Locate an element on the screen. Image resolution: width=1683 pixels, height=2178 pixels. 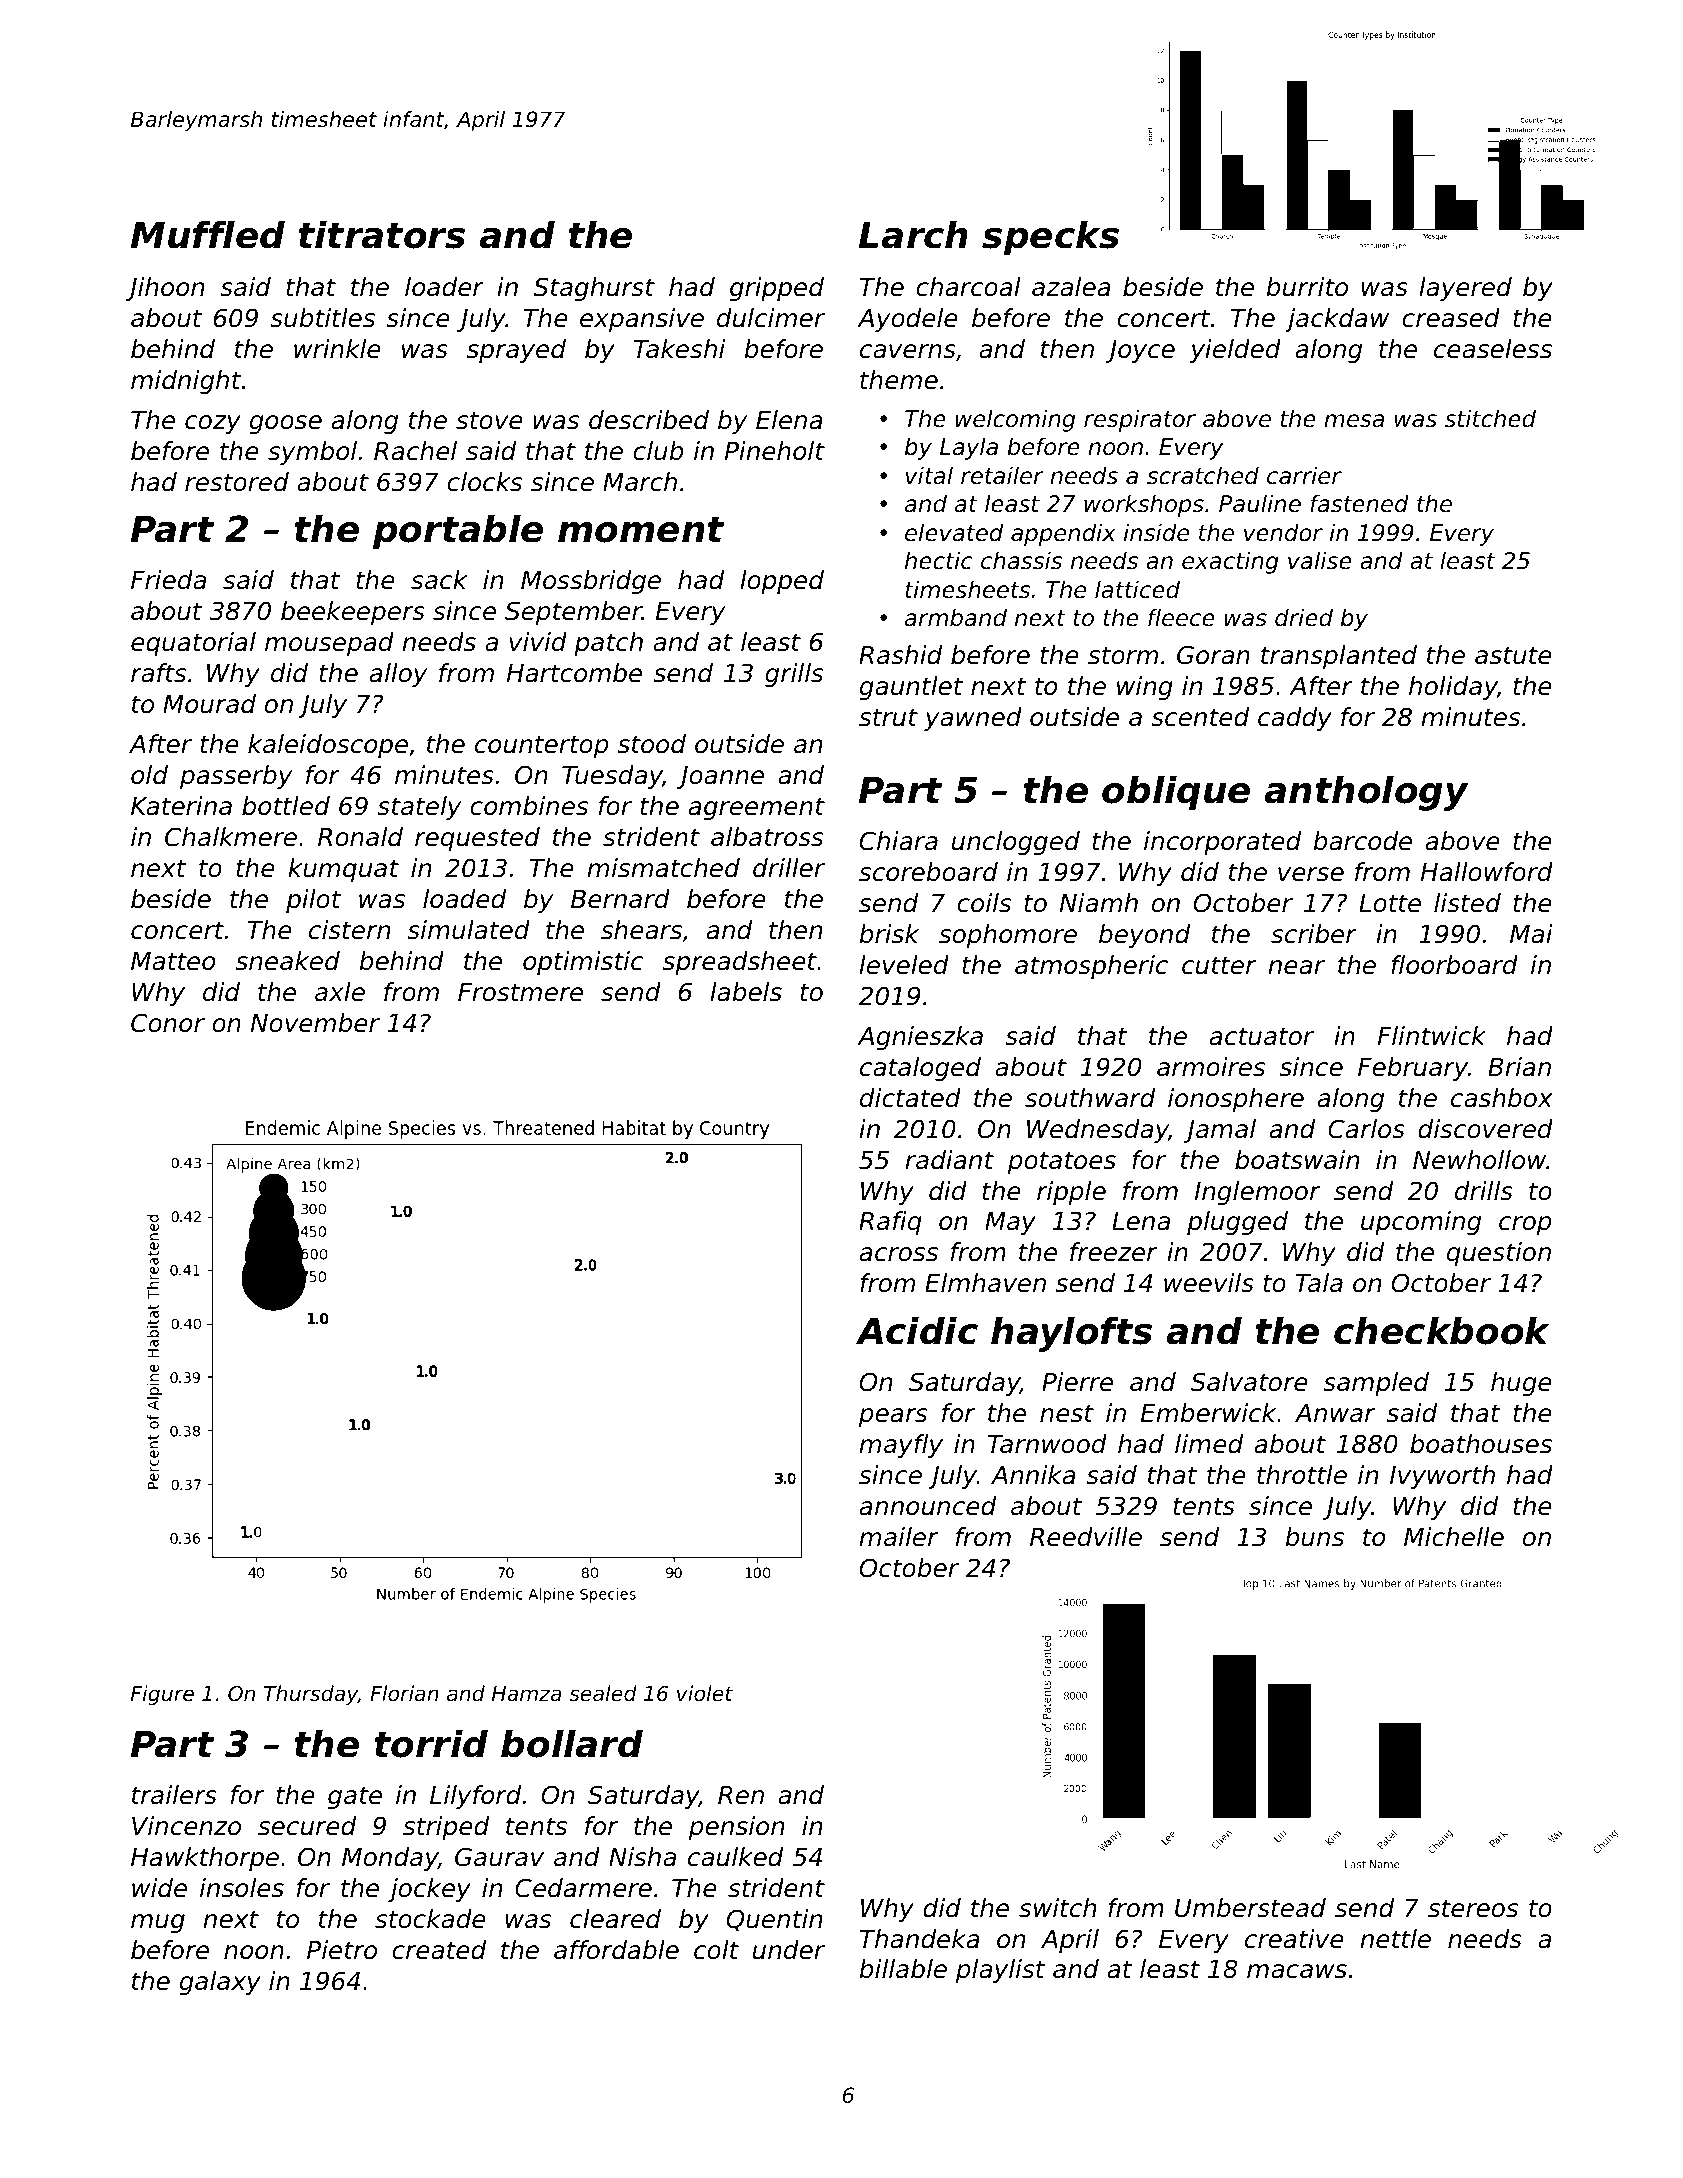
axle is located at coordinates (340, 992).
